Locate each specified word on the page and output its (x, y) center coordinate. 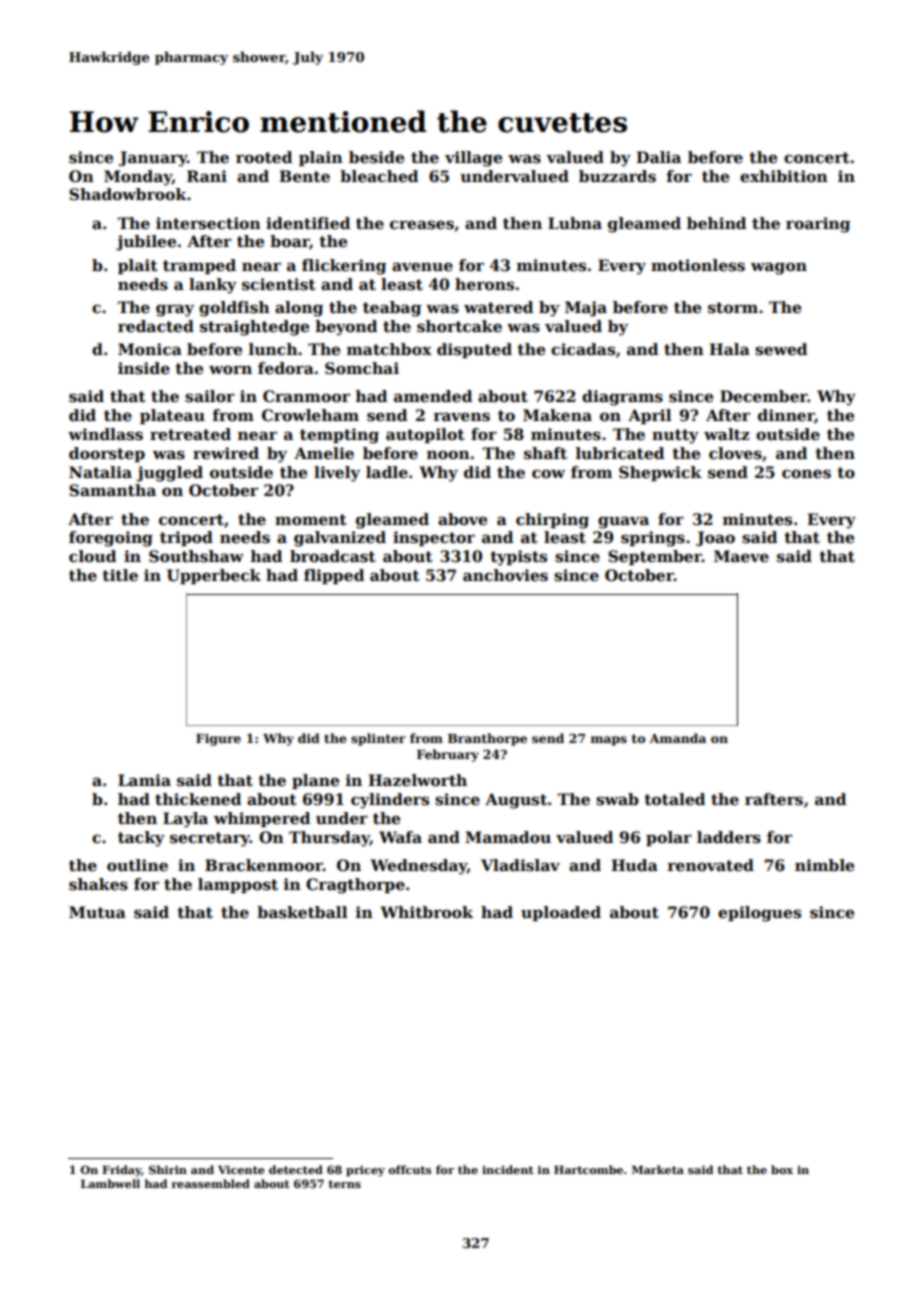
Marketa (658, 1169)
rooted (264, 157)
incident (508, 1169)
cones (806, 474)
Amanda (677, 738)
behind (716, 223)
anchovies (505, 575)
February (448, 755)
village (473, 159)
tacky (141, 839)
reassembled (210, 1183)
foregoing (111, 539)
